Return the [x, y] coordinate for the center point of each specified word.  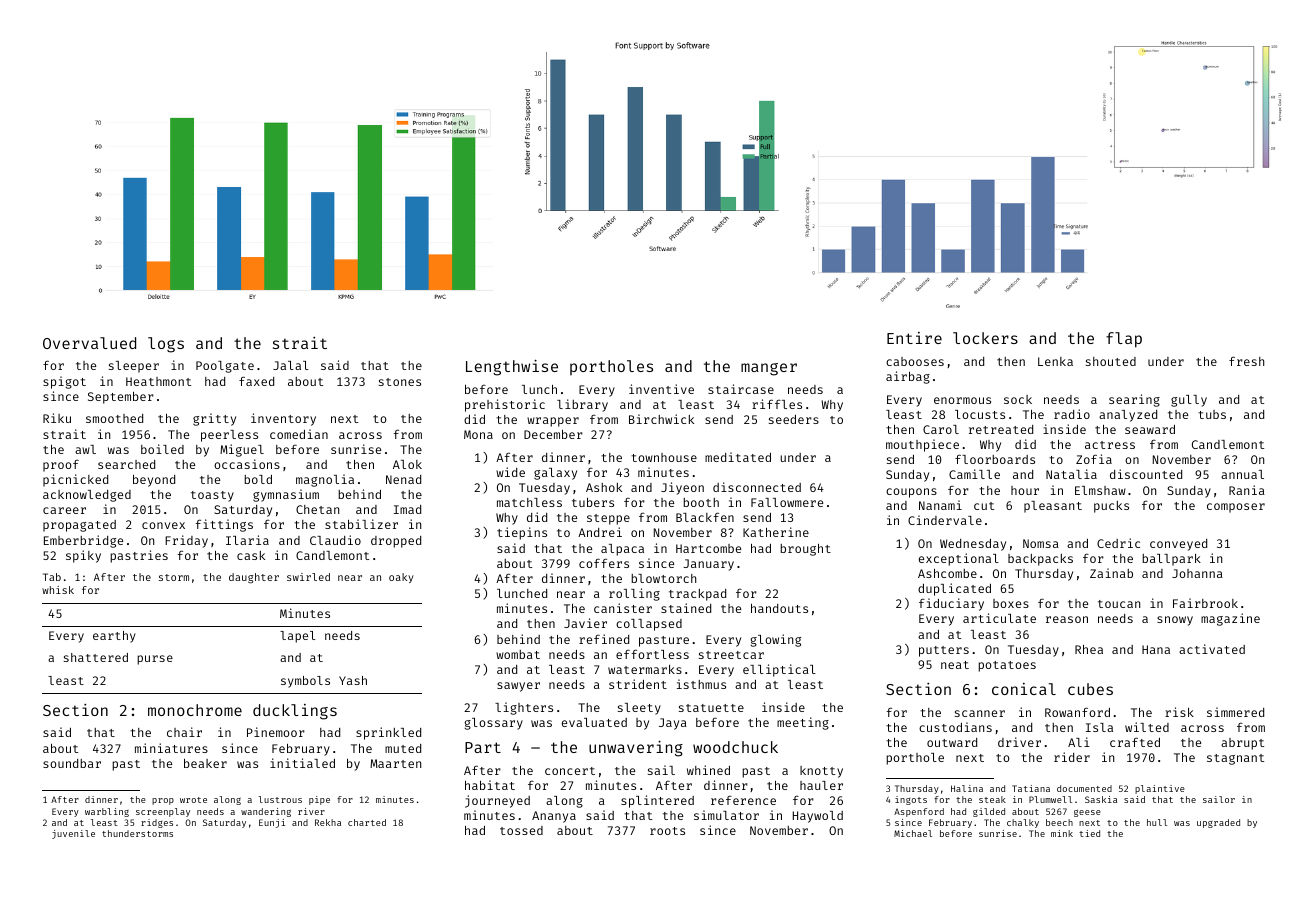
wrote [193, 800]
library [582, 405]
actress [1110, 445]
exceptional [959, 559]
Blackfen [705, 517]
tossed [521, 830]
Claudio [335, 540]
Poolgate [225, 367]
